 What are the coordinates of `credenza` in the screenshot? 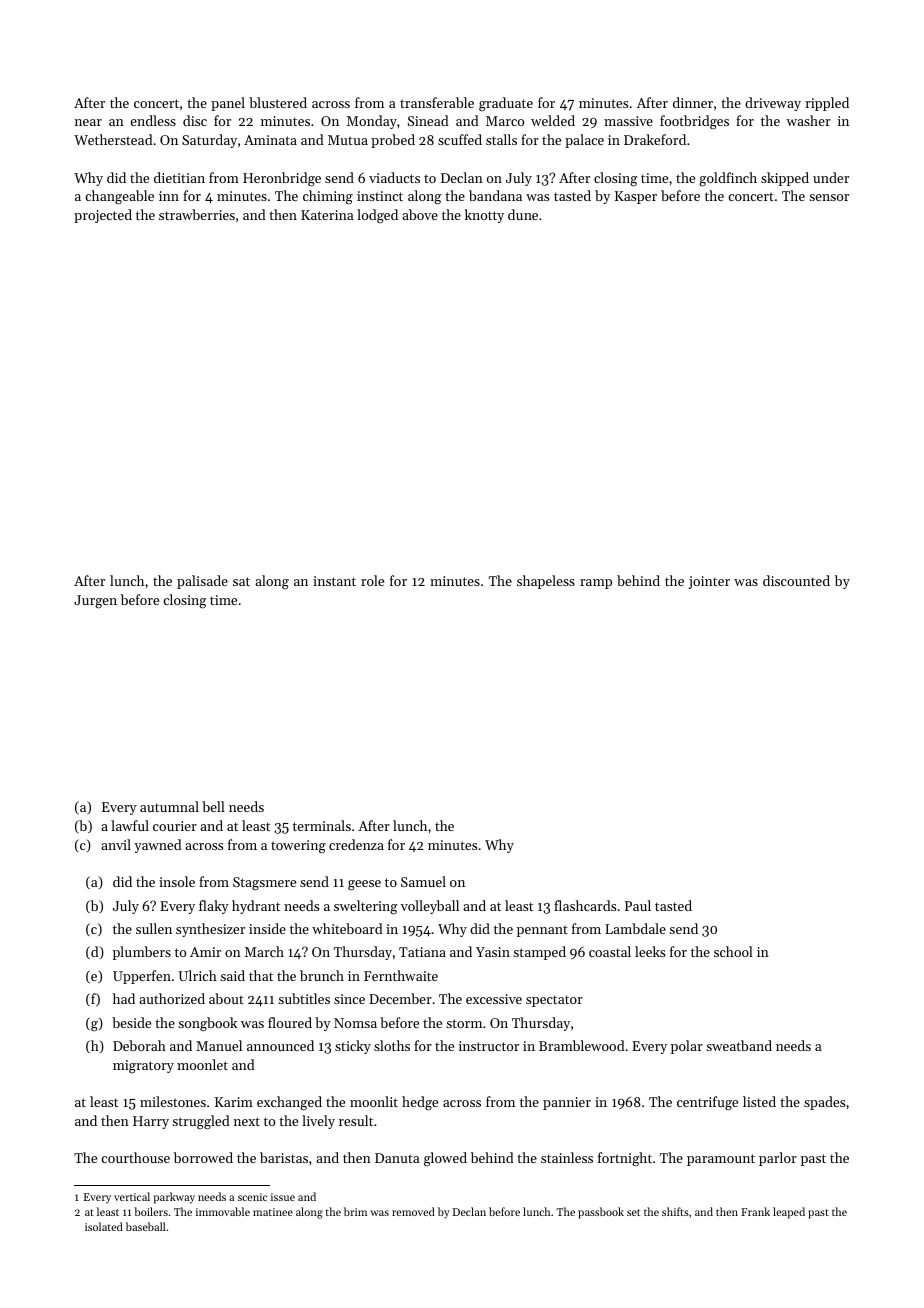 It's located at (356, 844).
